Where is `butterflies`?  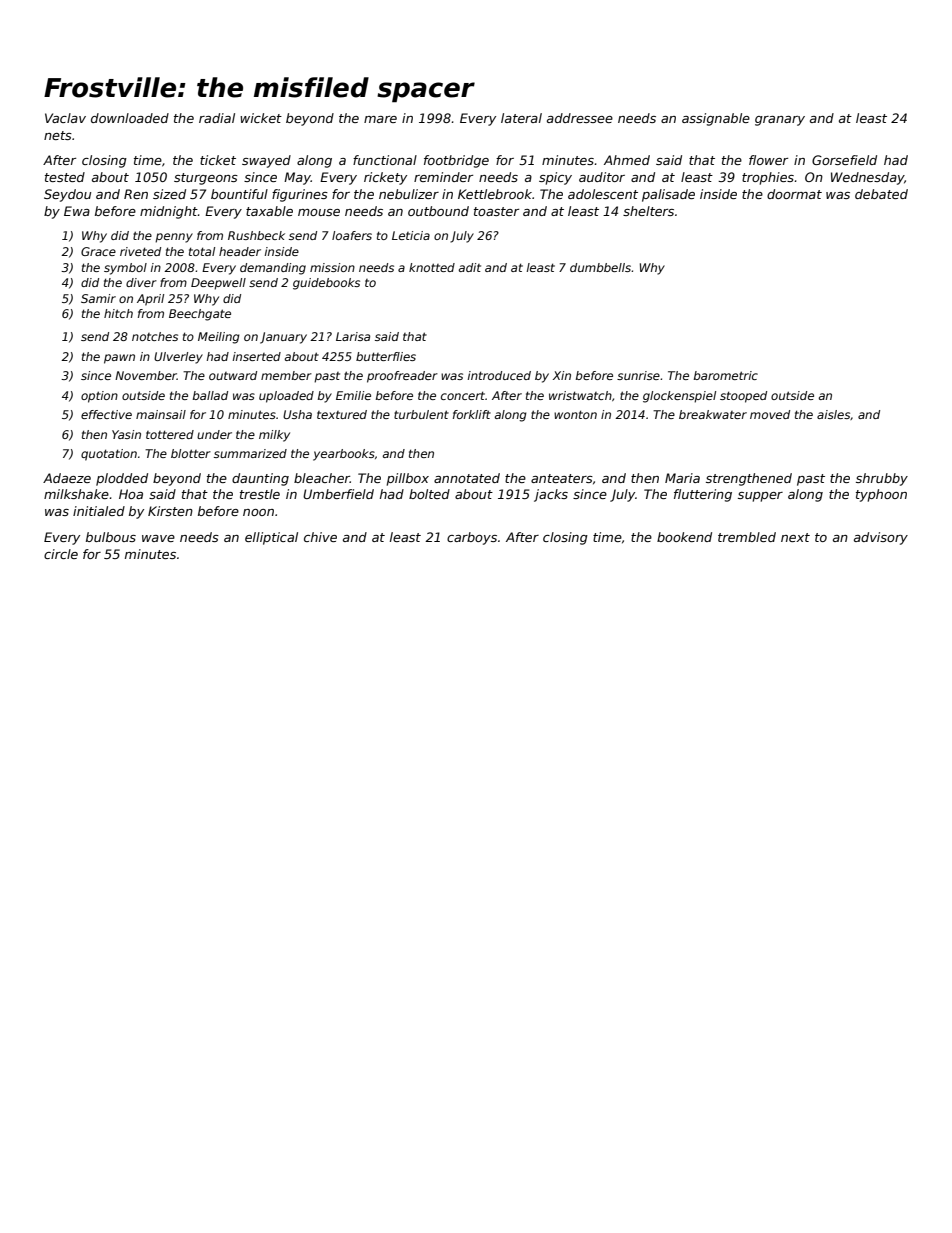
butterflies is located at coordinates (386, 356).
